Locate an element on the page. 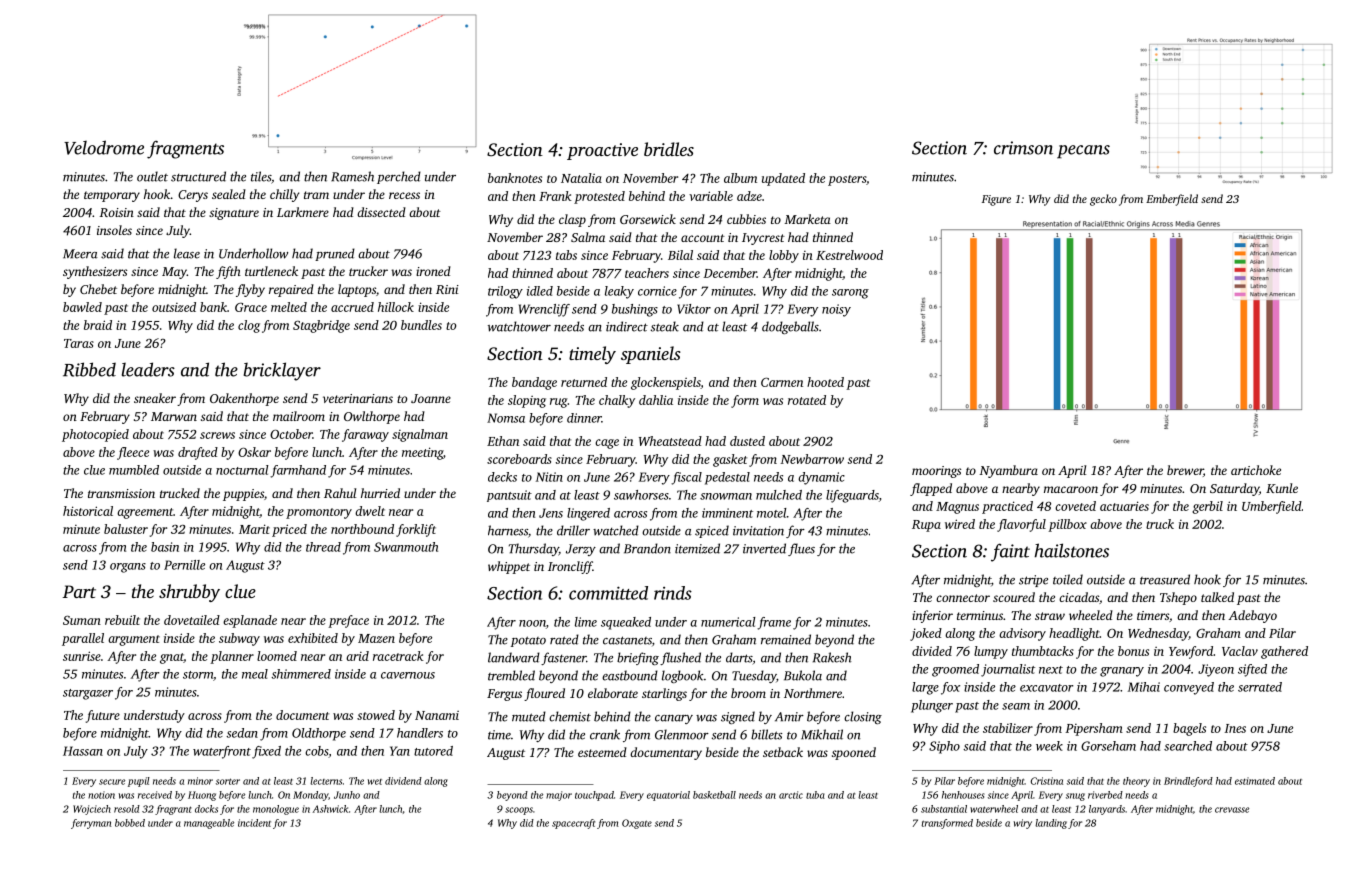  gecko is located at coordinates (1103, 200).
